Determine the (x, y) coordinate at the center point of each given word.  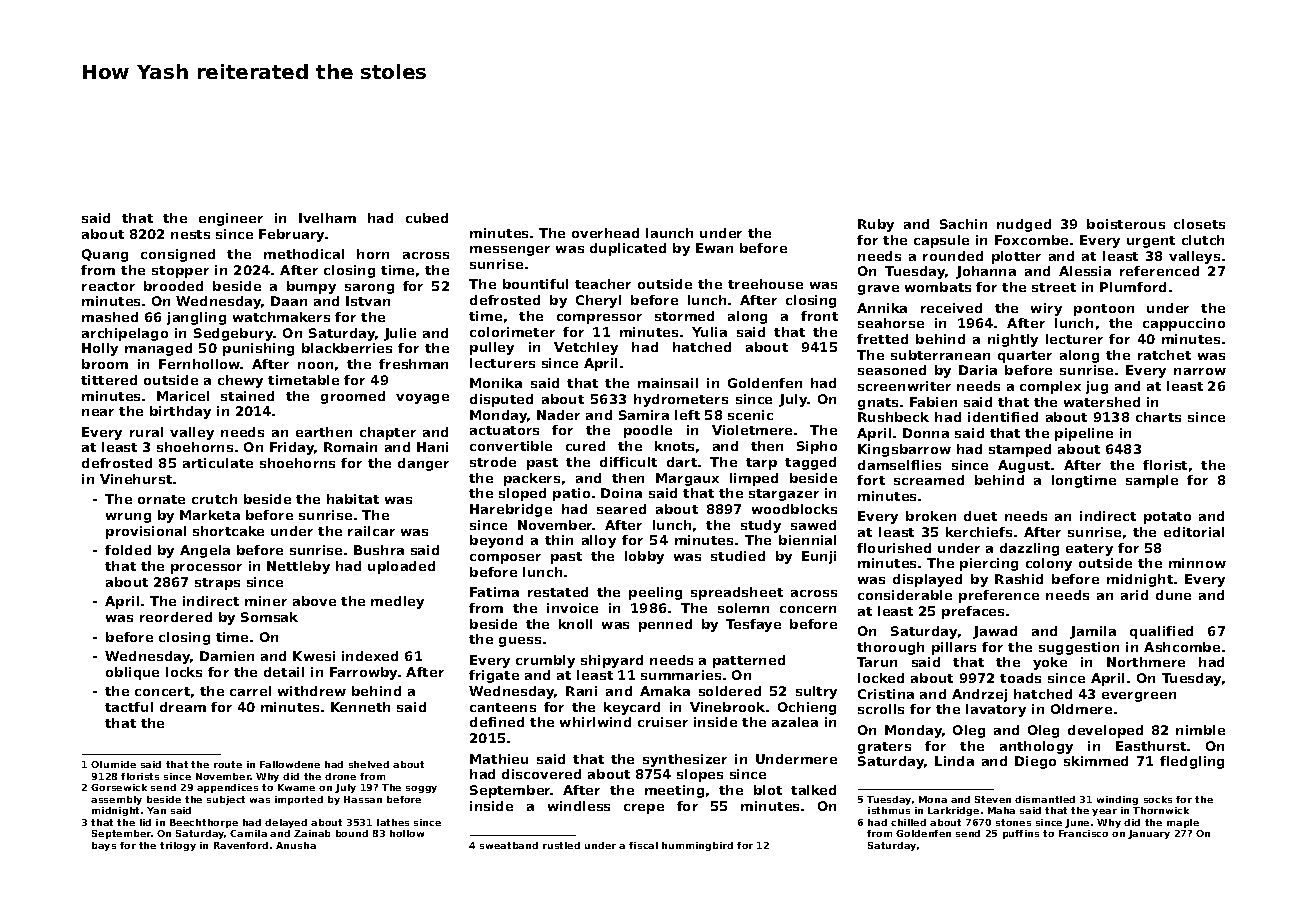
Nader (558, 415)
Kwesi (314, 656)
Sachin (963, 224)
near (98, 412)
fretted (882, 339)
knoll (575, 624)
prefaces (973, 612)
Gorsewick (119, 787)
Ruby (876, 225)
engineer (231, 219)
